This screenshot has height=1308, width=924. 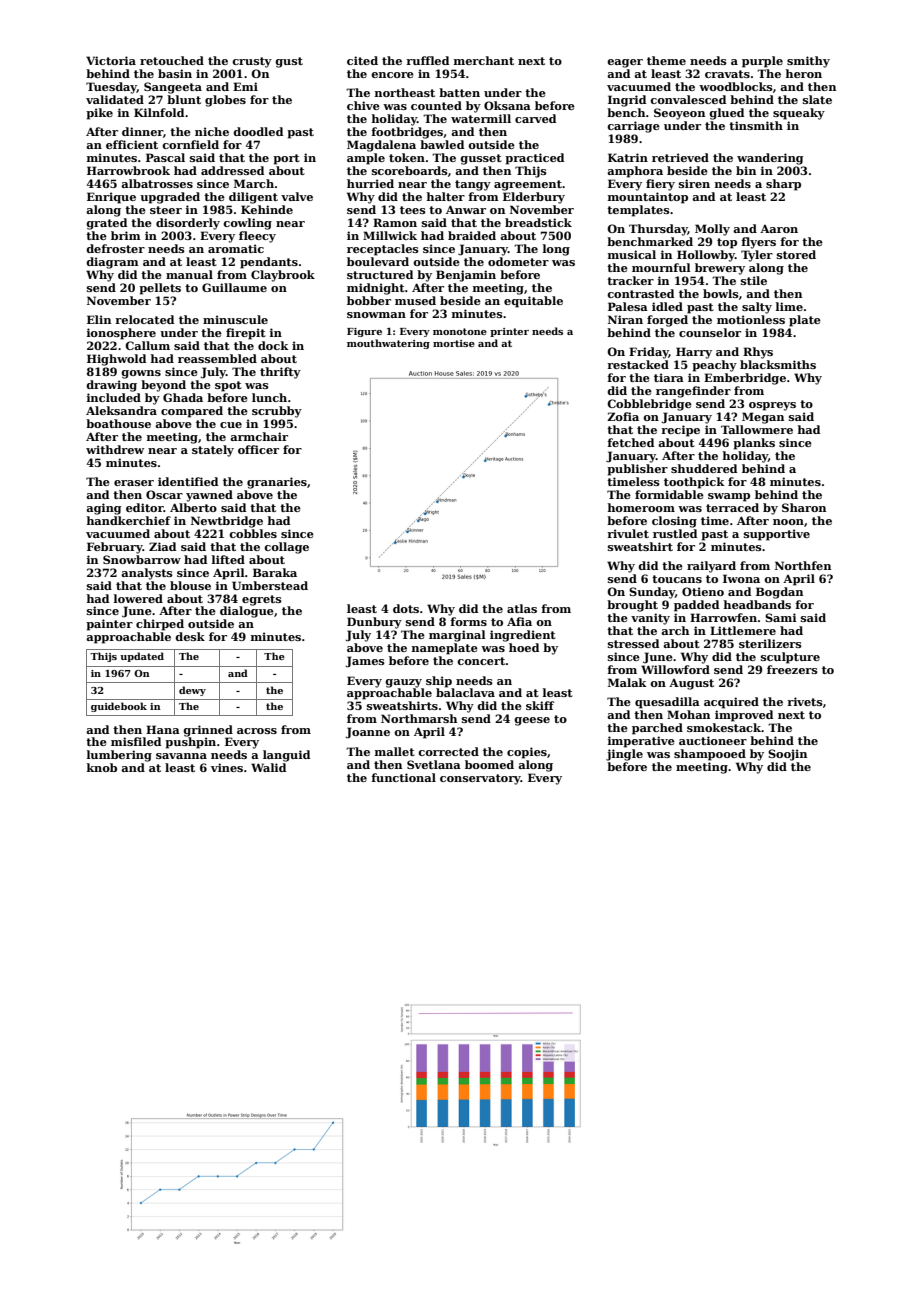 I want to click on stately, so click(x=213, y=451).
